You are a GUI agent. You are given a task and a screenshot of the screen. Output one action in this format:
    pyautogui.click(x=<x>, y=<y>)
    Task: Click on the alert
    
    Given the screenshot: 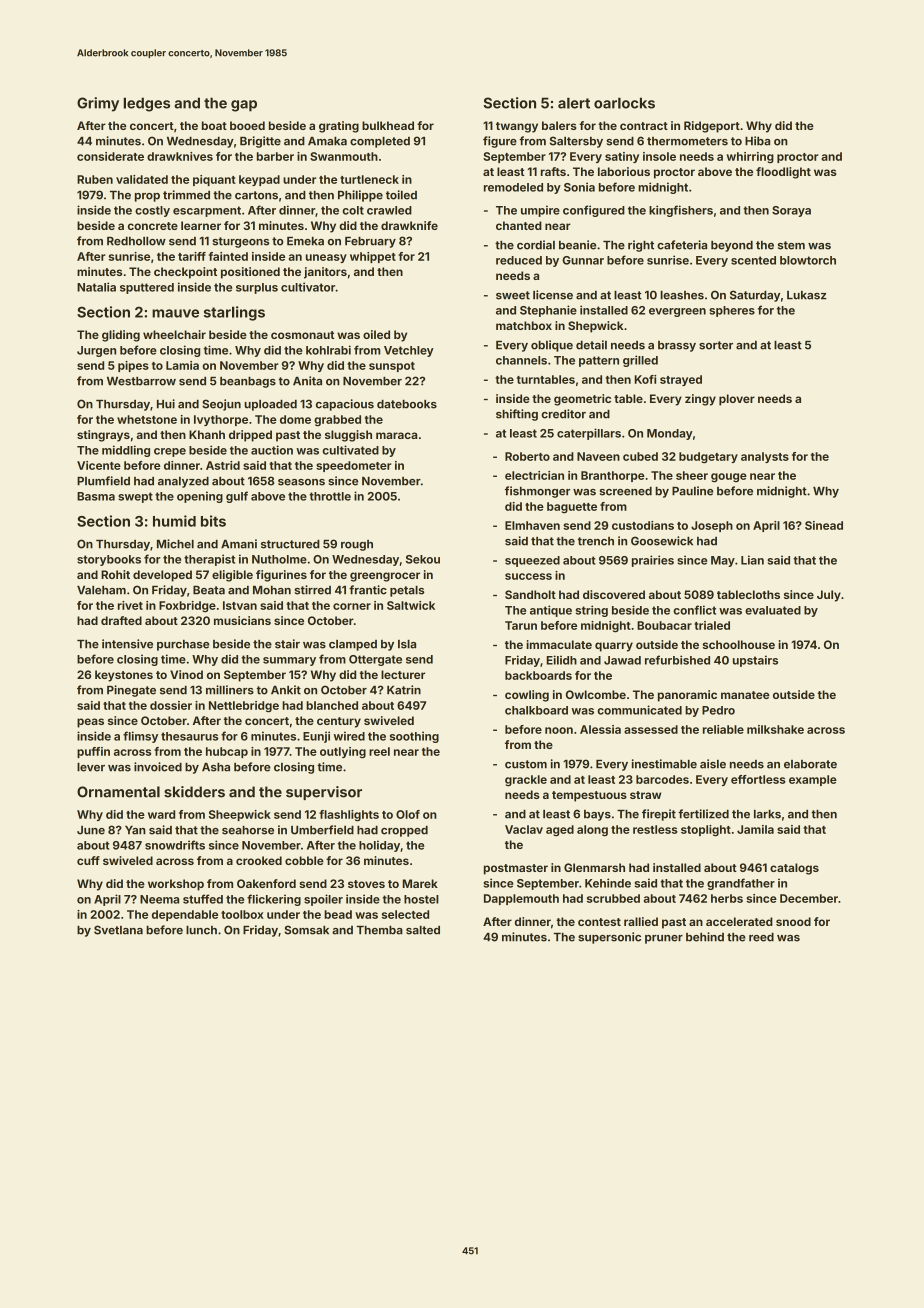 What is the action you would take?
    pyautogui.click(x=574, y=103)
